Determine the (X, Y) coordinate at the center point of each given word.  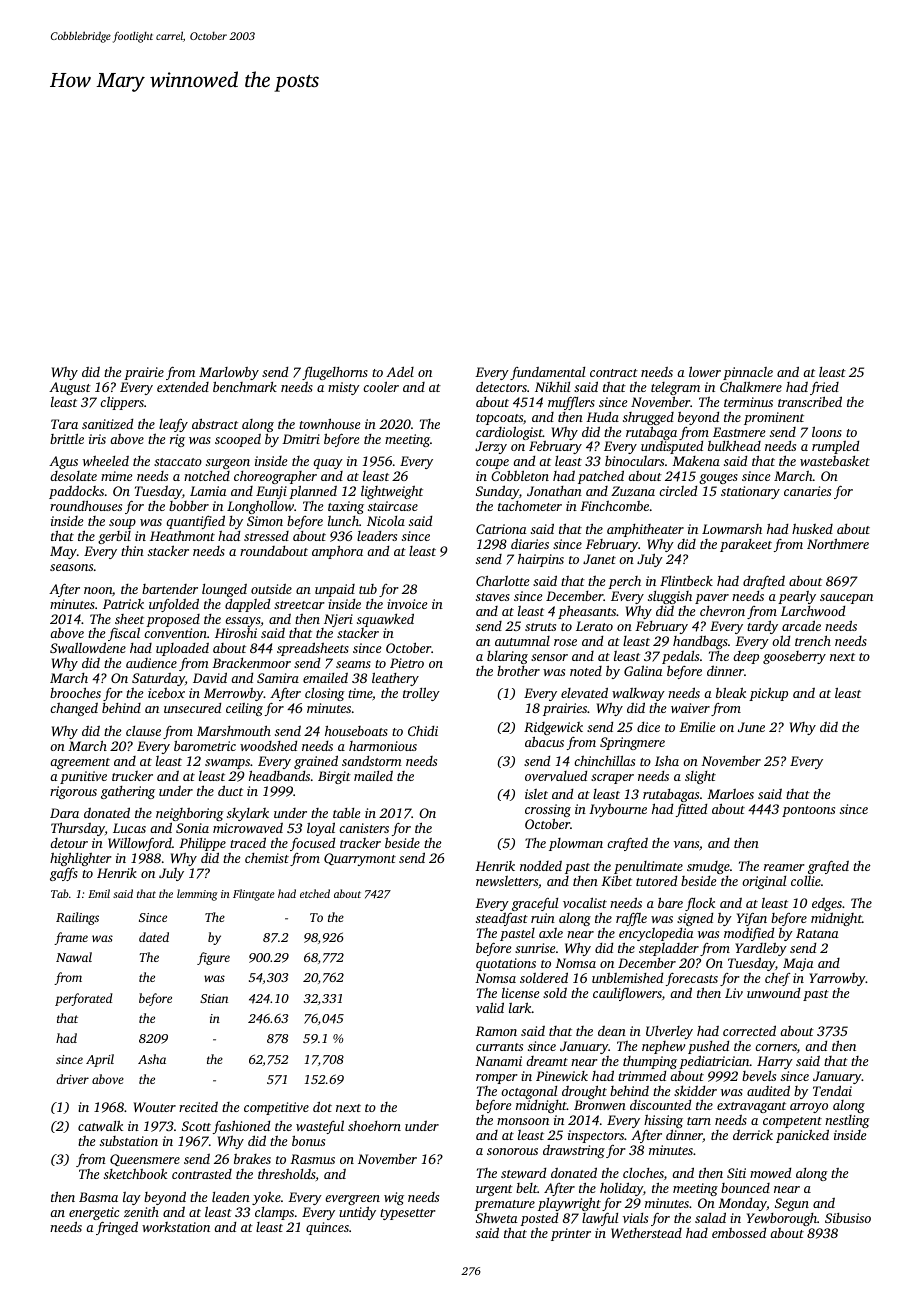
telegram (675, 388)
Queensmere (145, 1160)
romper (497, 1079)
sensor (549, 657)
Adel (400, 371)
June (751, 727)
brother (518, 671)
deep (746, 657)
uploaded (182, 649)
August (70, 388)
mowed (770, 1173)
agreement (80, 763)
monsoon (523, 1121)
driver (72, 1079)
